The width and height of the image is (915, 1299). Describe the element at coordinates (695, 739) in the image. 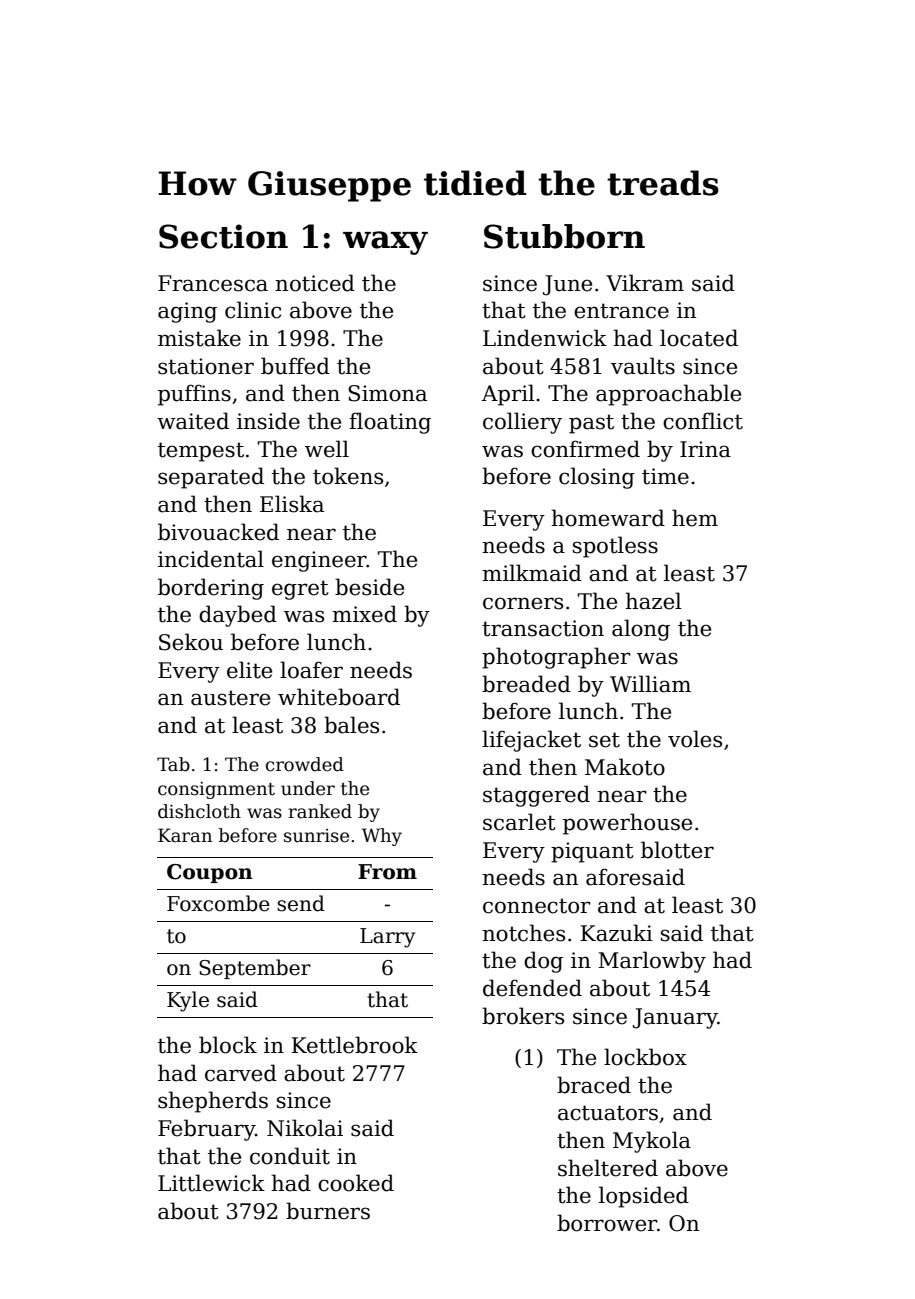

I see `voles` at that location.
